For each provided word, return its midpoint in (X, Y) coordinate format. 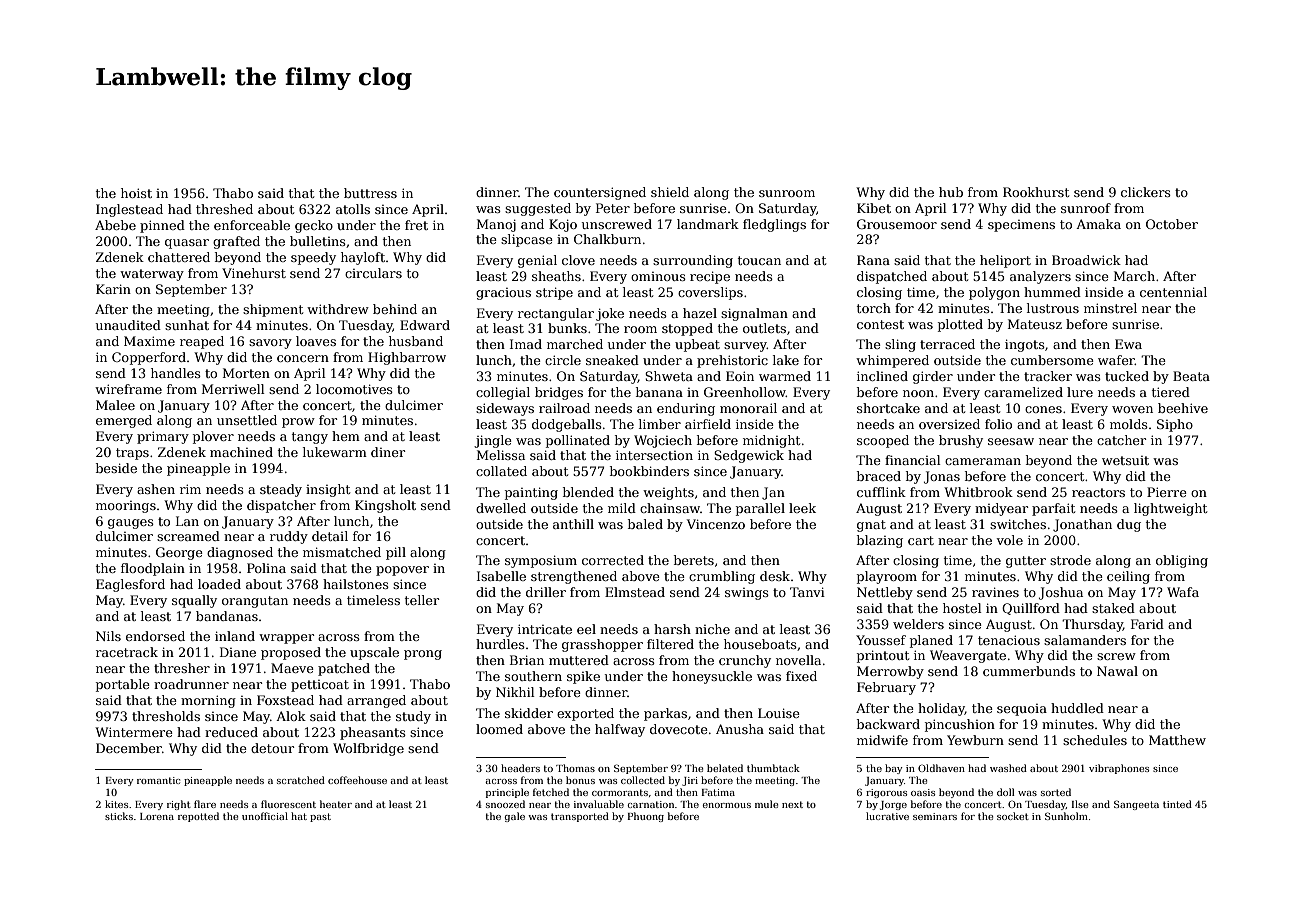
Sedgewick (749, 456)
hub (951, 192)
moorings (126, 507)
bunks (567, 328)
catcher (1121, 440)
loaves (316, 341)
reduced (231, 732)
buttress (370, 193)
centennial (1173, 292)
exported (585, 714)
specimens (1021, 226)
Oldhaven (941, 768)
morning (208, 701)
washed (1008, 768)
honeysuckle (712, 677)
